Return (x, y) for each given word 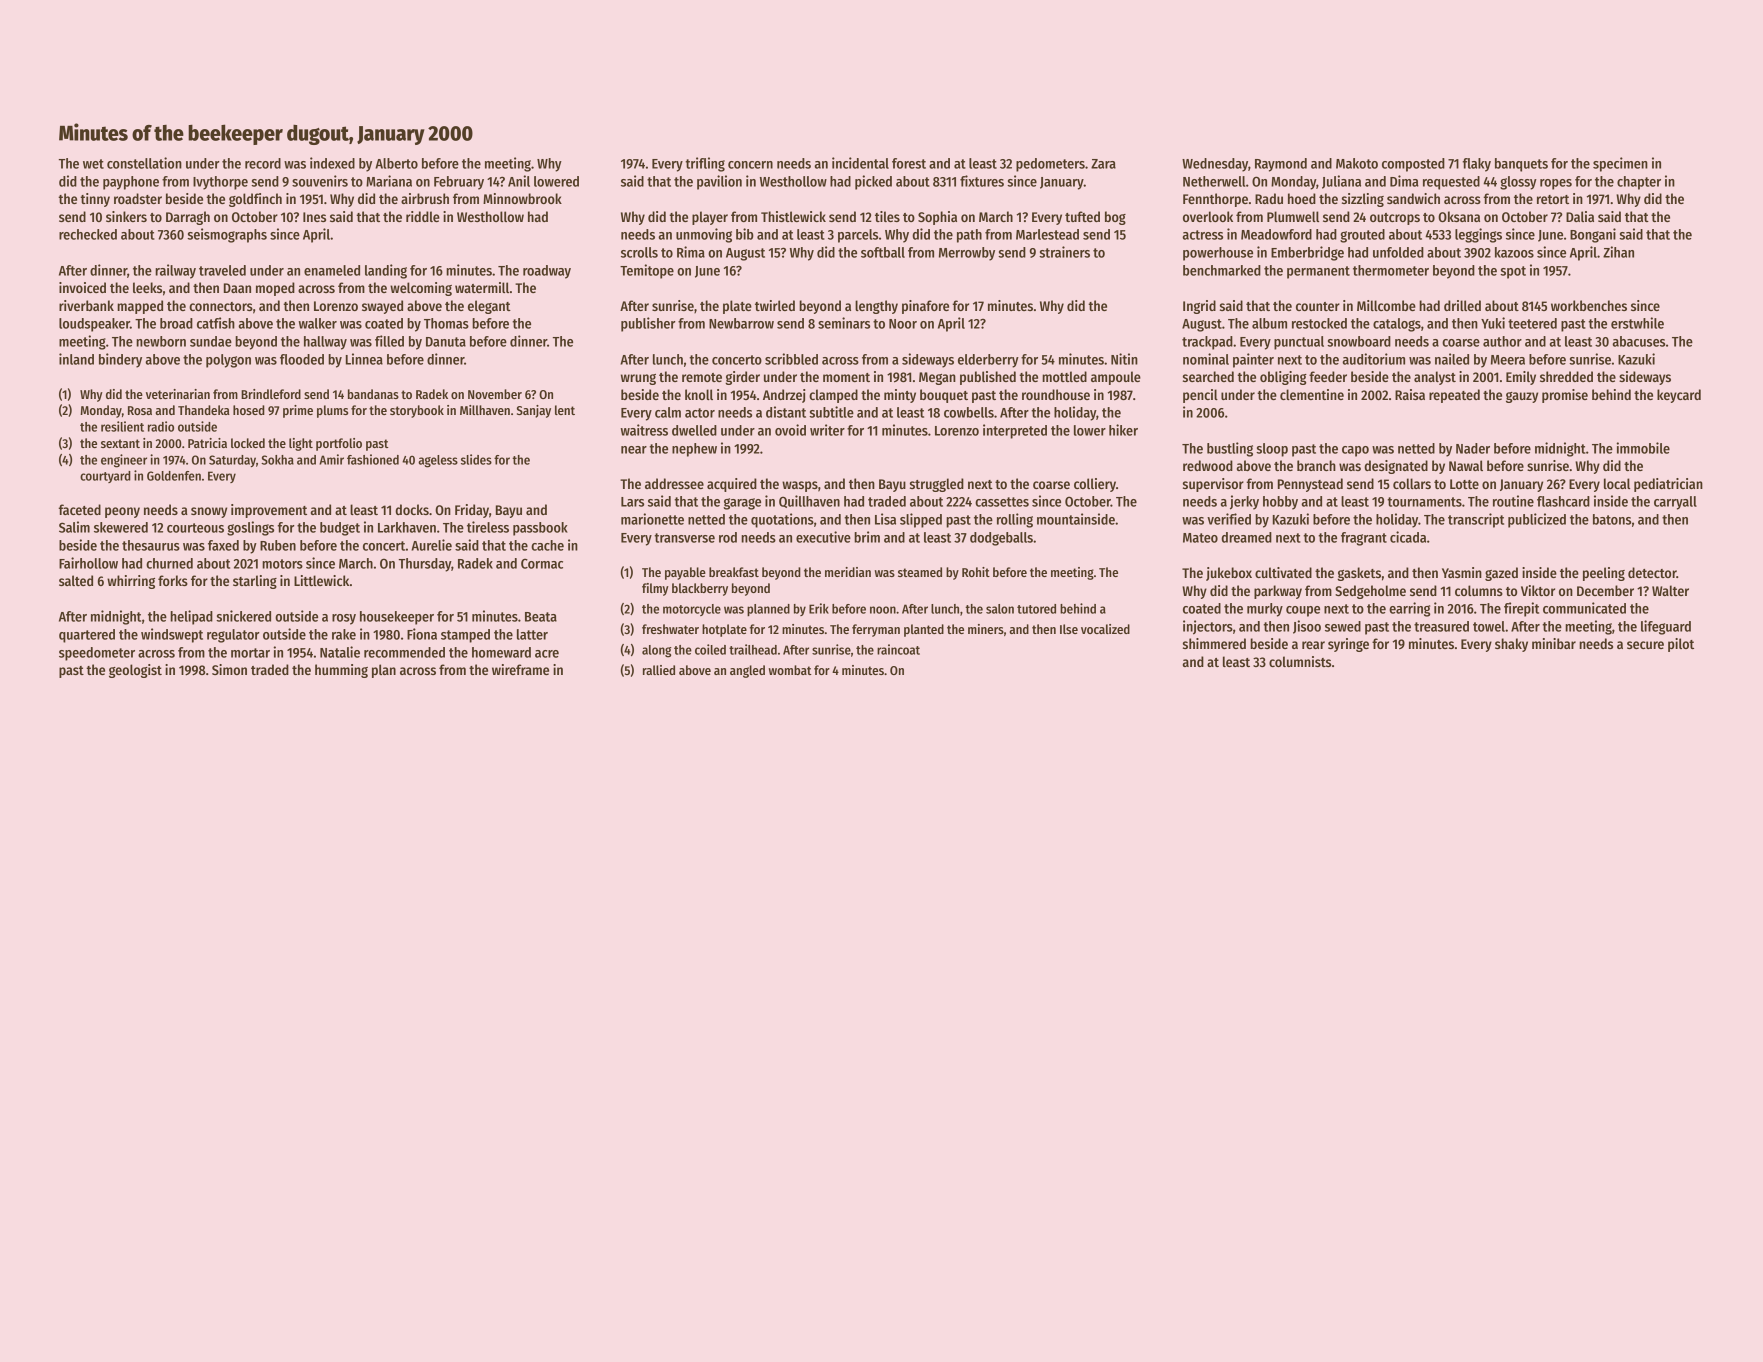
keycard (1679, 396)
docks (412, 509)
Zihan (1618, 252)
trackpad (1207, 343)
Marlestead (1047, 234)
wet (93, 164)
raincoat (898, 649)
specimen (1620, 164)
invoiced (82, 287)
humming (341, 671)
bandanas (373, 394)
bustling (1230, 449)
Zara (1103, 164)
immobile (1643, 448)
